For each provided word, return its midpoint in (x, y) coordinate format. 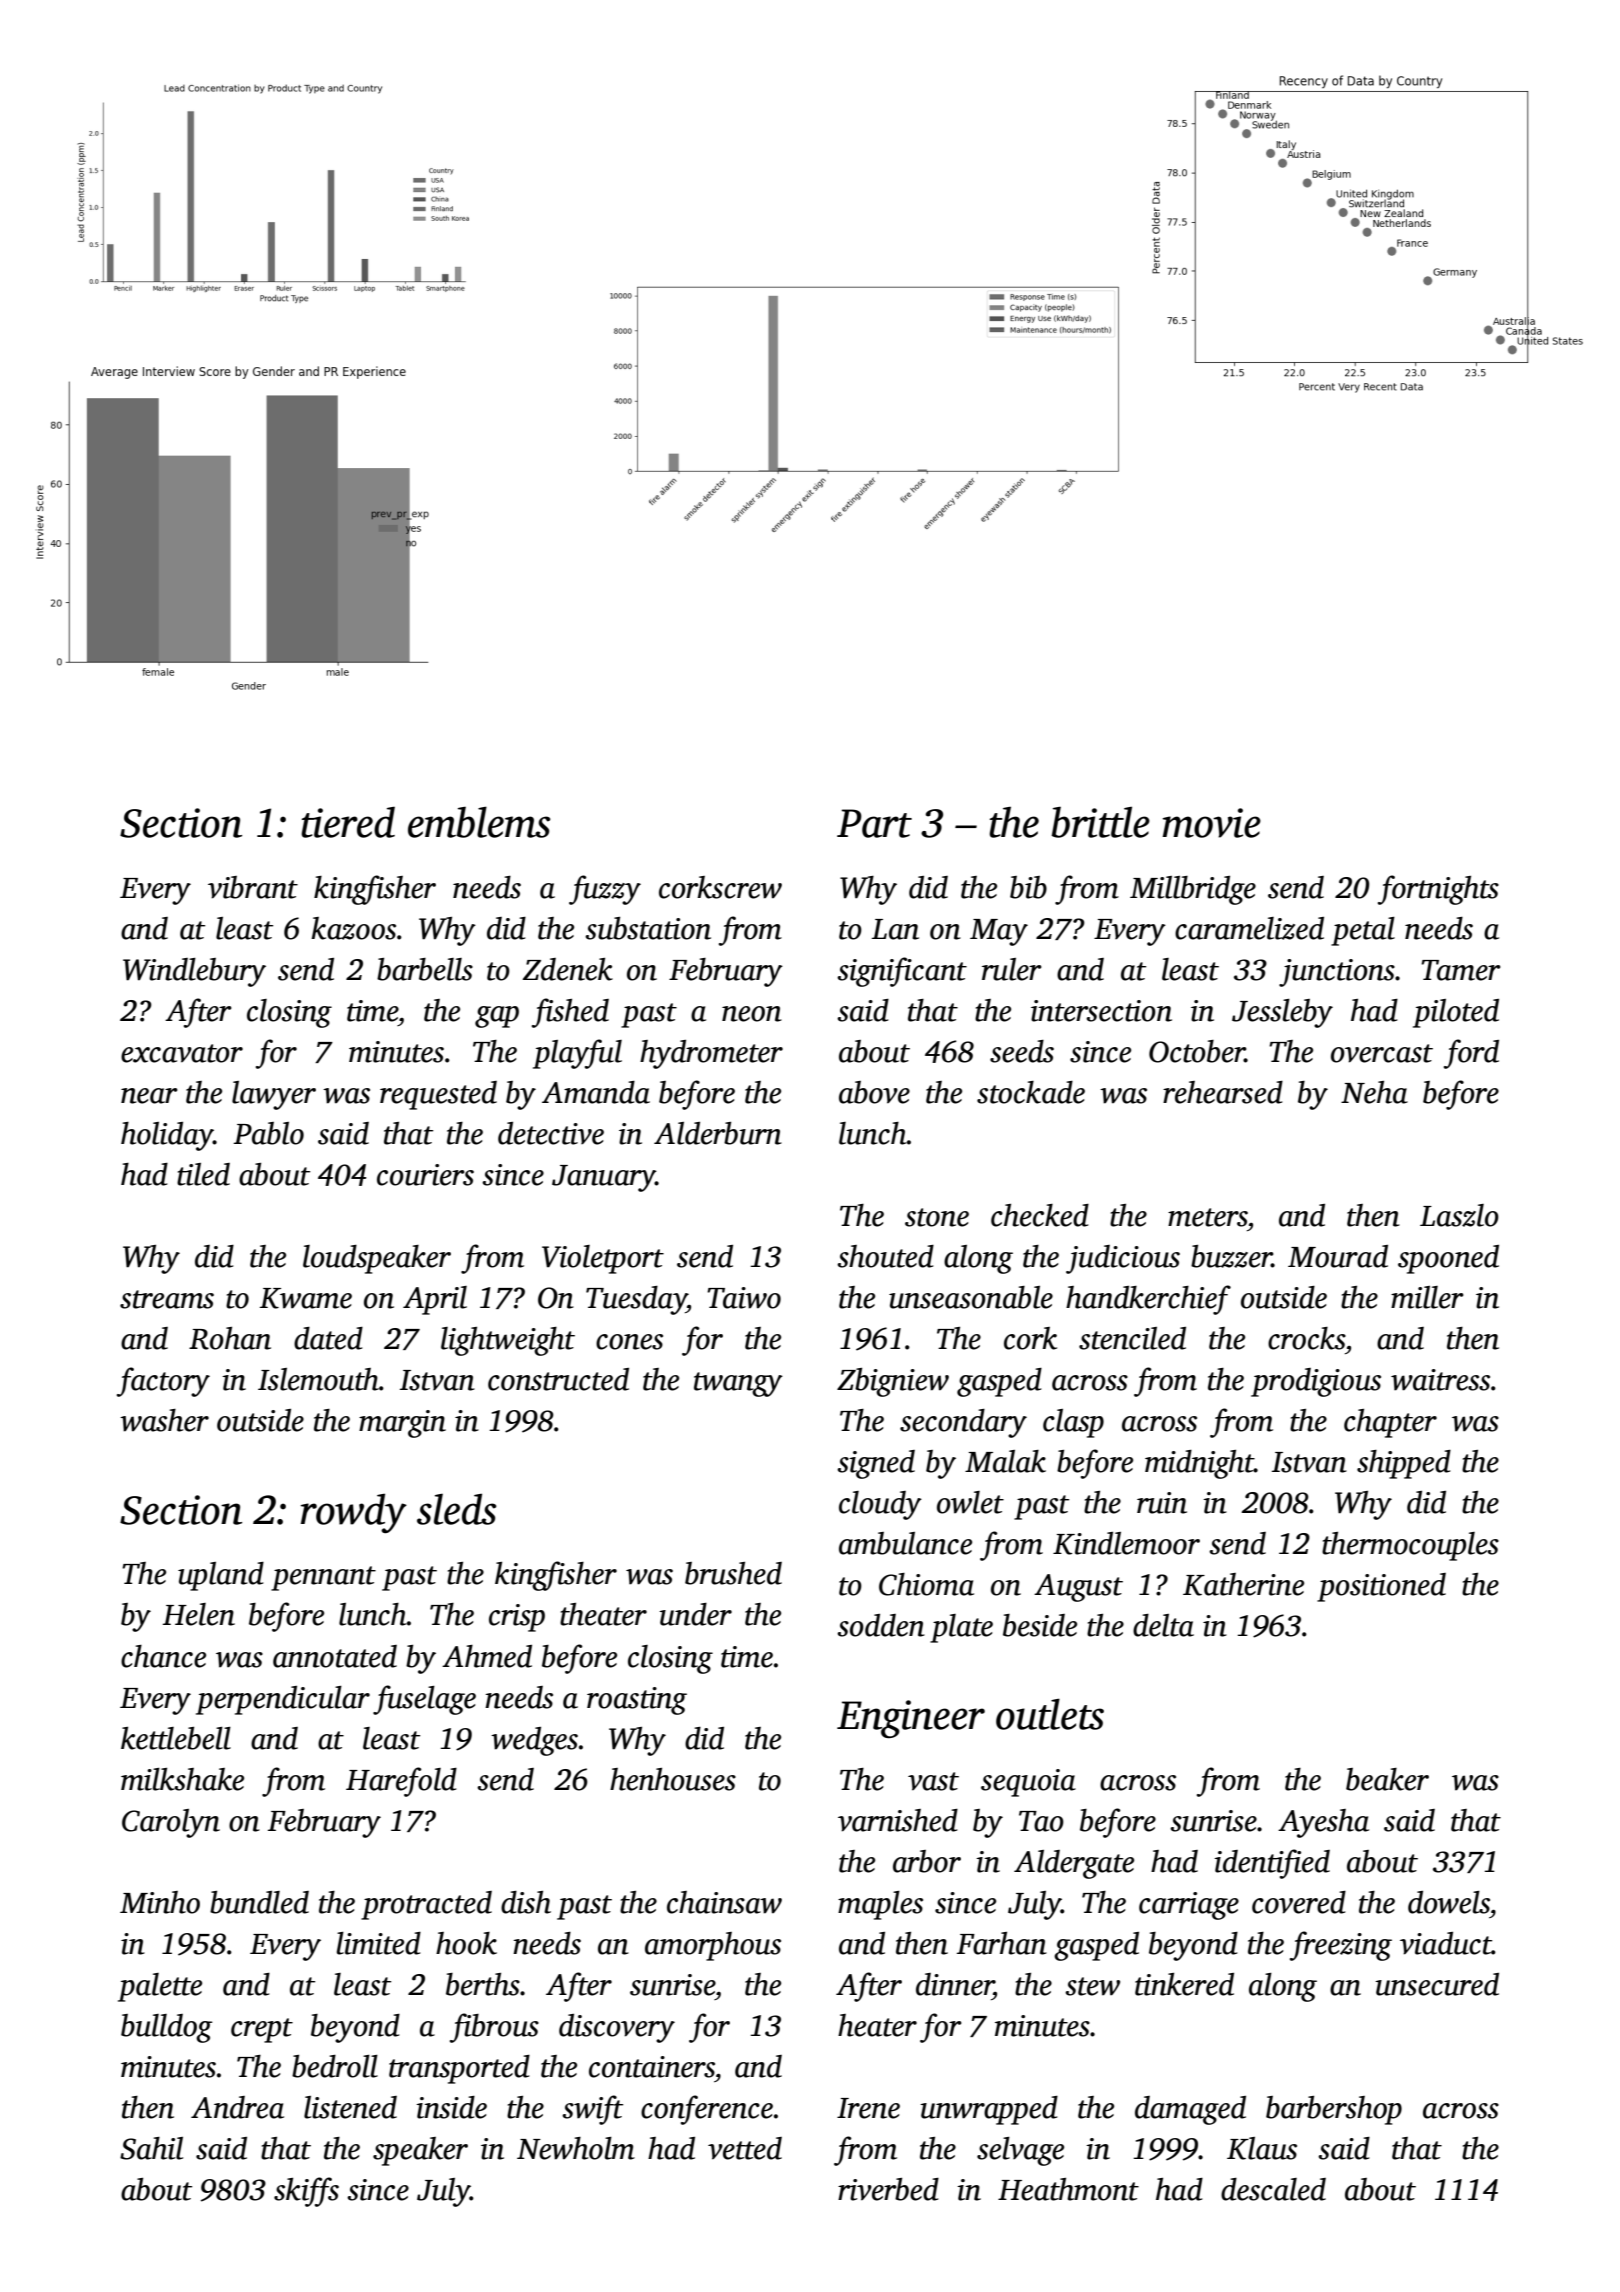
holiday (167, 1136)
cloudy (880, 1505)
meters (1208, 1217)
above (874, 1092)
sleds (457, 1509)
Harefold (401, 1782)
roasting (637, 1701)
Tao (1041, 1821)
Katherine (1243, 1584)
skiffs (306, 2192)
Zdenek (567, 969)
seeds (1022, 1051)
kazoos (353, 928)
